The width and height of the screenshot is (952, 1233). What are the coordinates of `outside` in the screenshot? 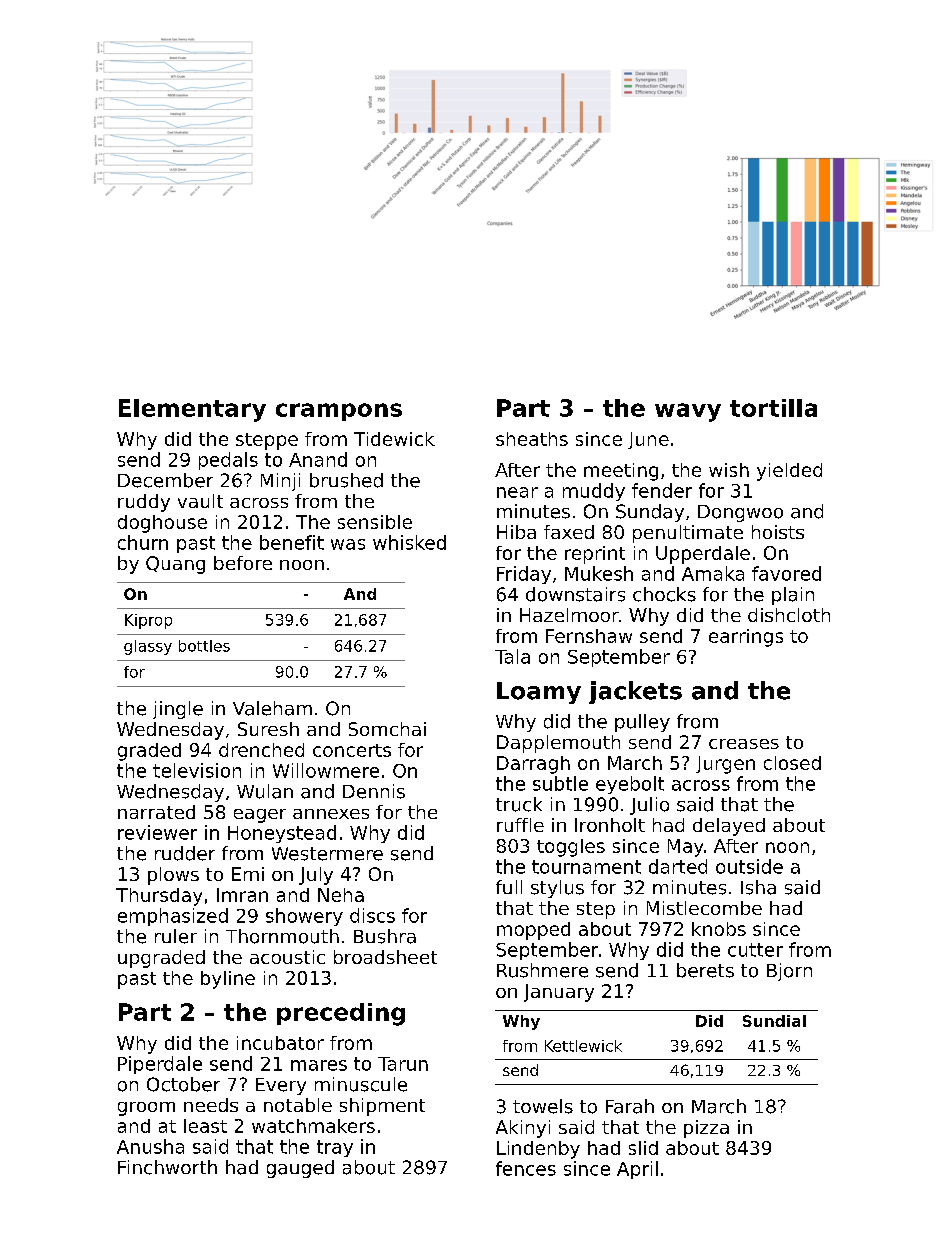 It's located at (749, 866).
